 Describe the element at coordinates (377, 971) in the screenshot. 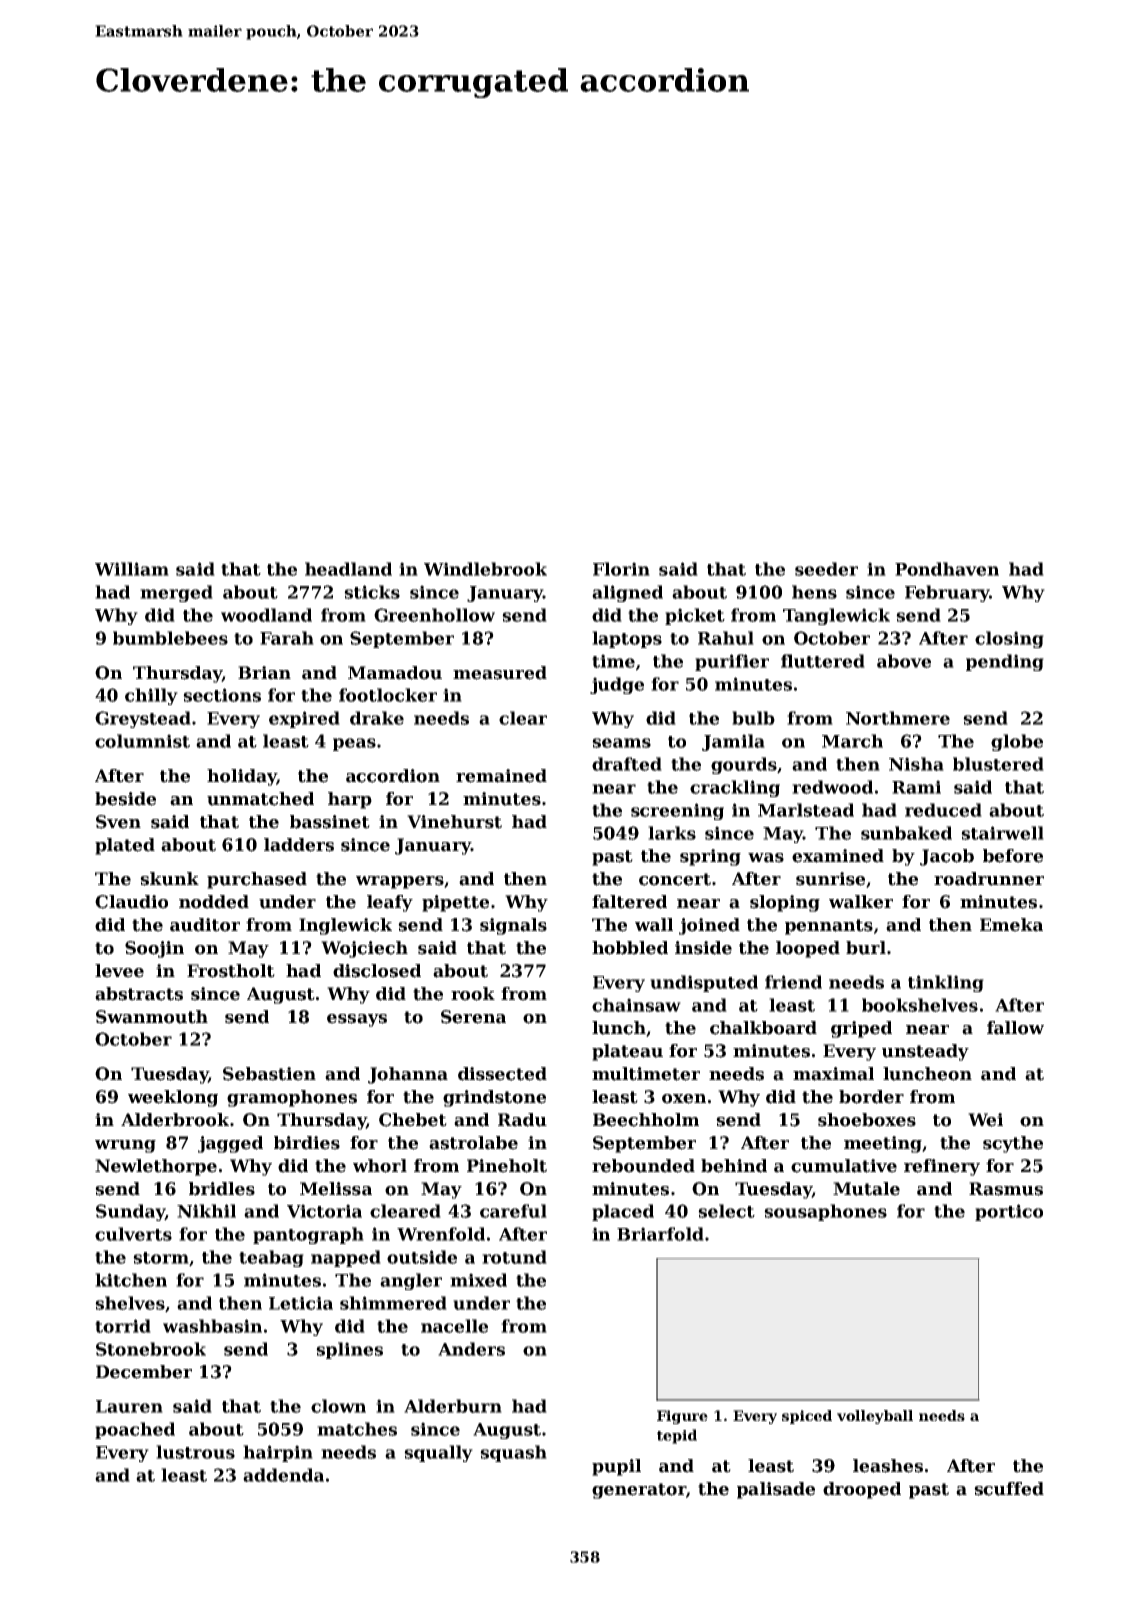

I see `disclosed` at that location.
